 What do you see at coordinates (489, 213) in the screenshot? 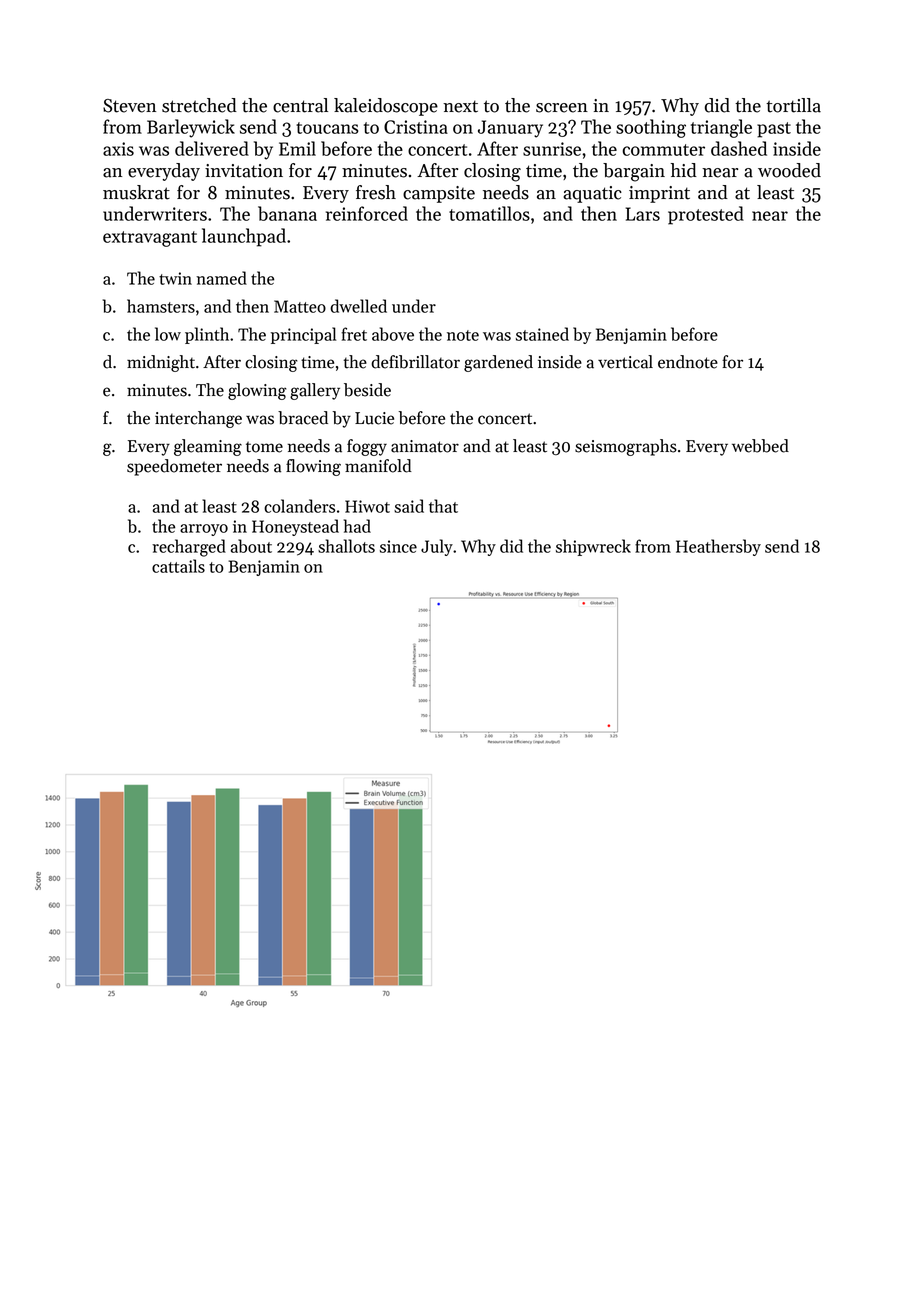
I see `tomatillos` at bounding box center [489, 213].
